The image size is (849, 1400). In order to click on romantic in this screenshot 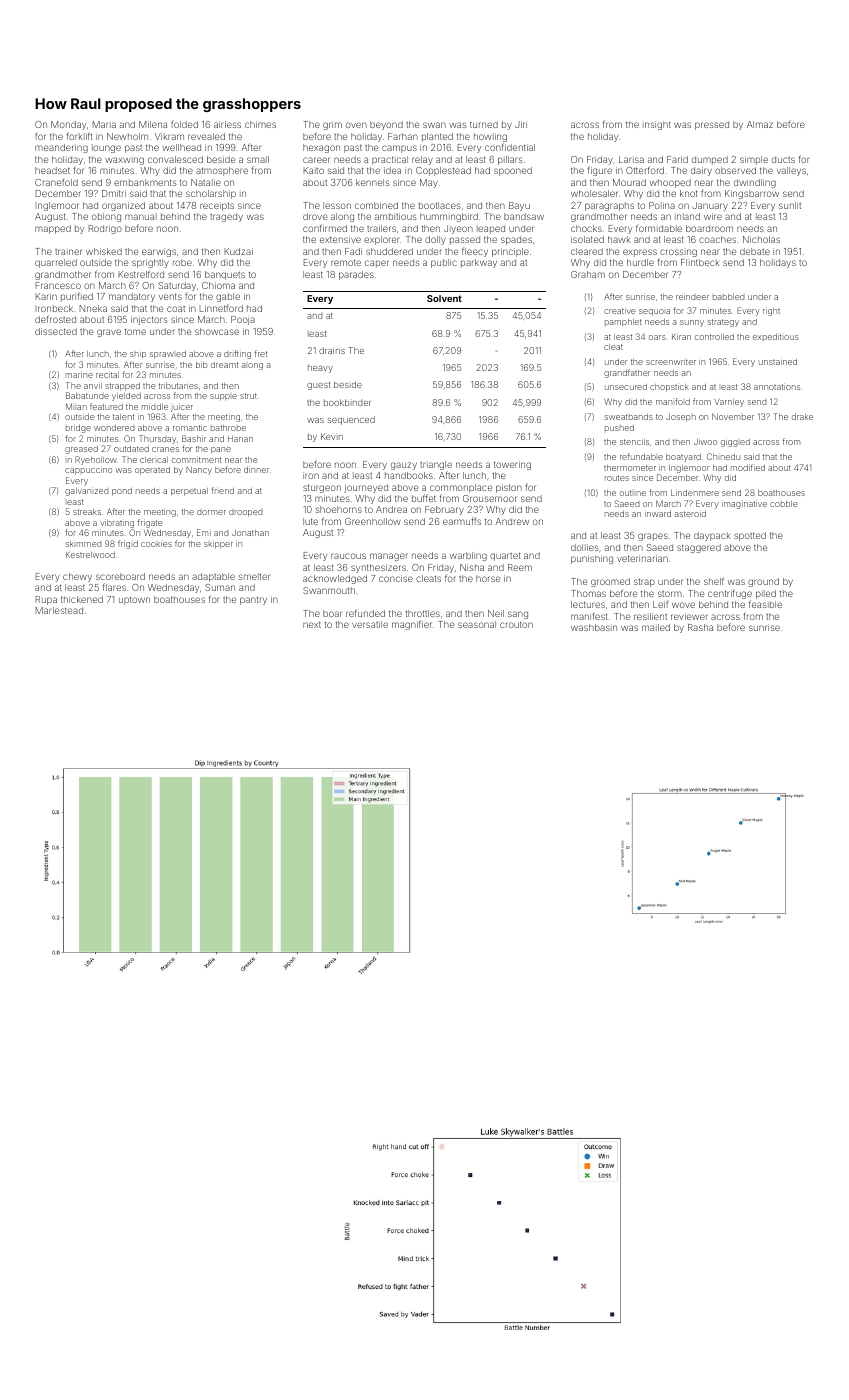, I will do `click(190, 427)`.
